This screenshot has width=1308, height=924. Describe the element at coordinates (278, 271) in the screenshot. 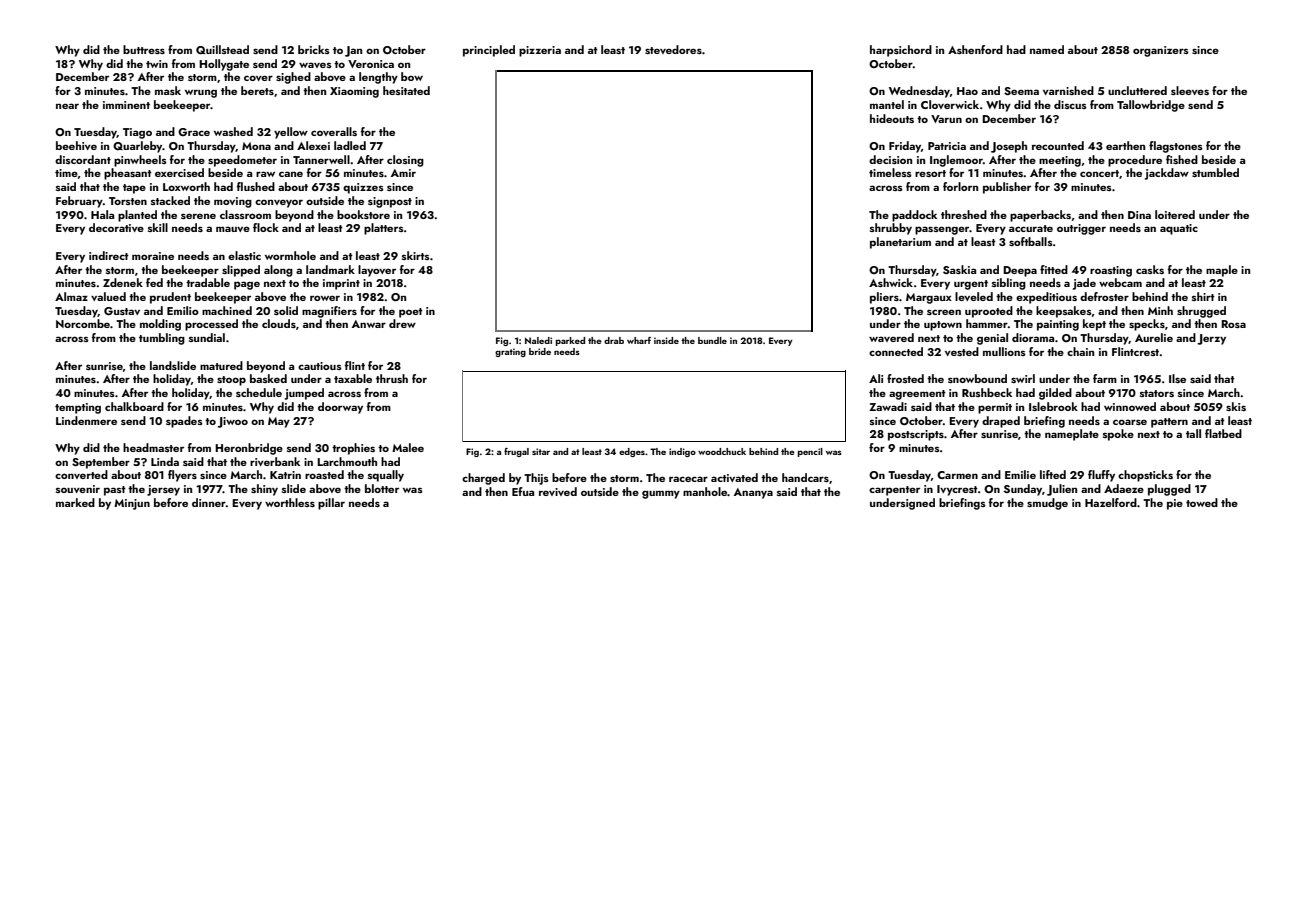

I see `along` at that location.
